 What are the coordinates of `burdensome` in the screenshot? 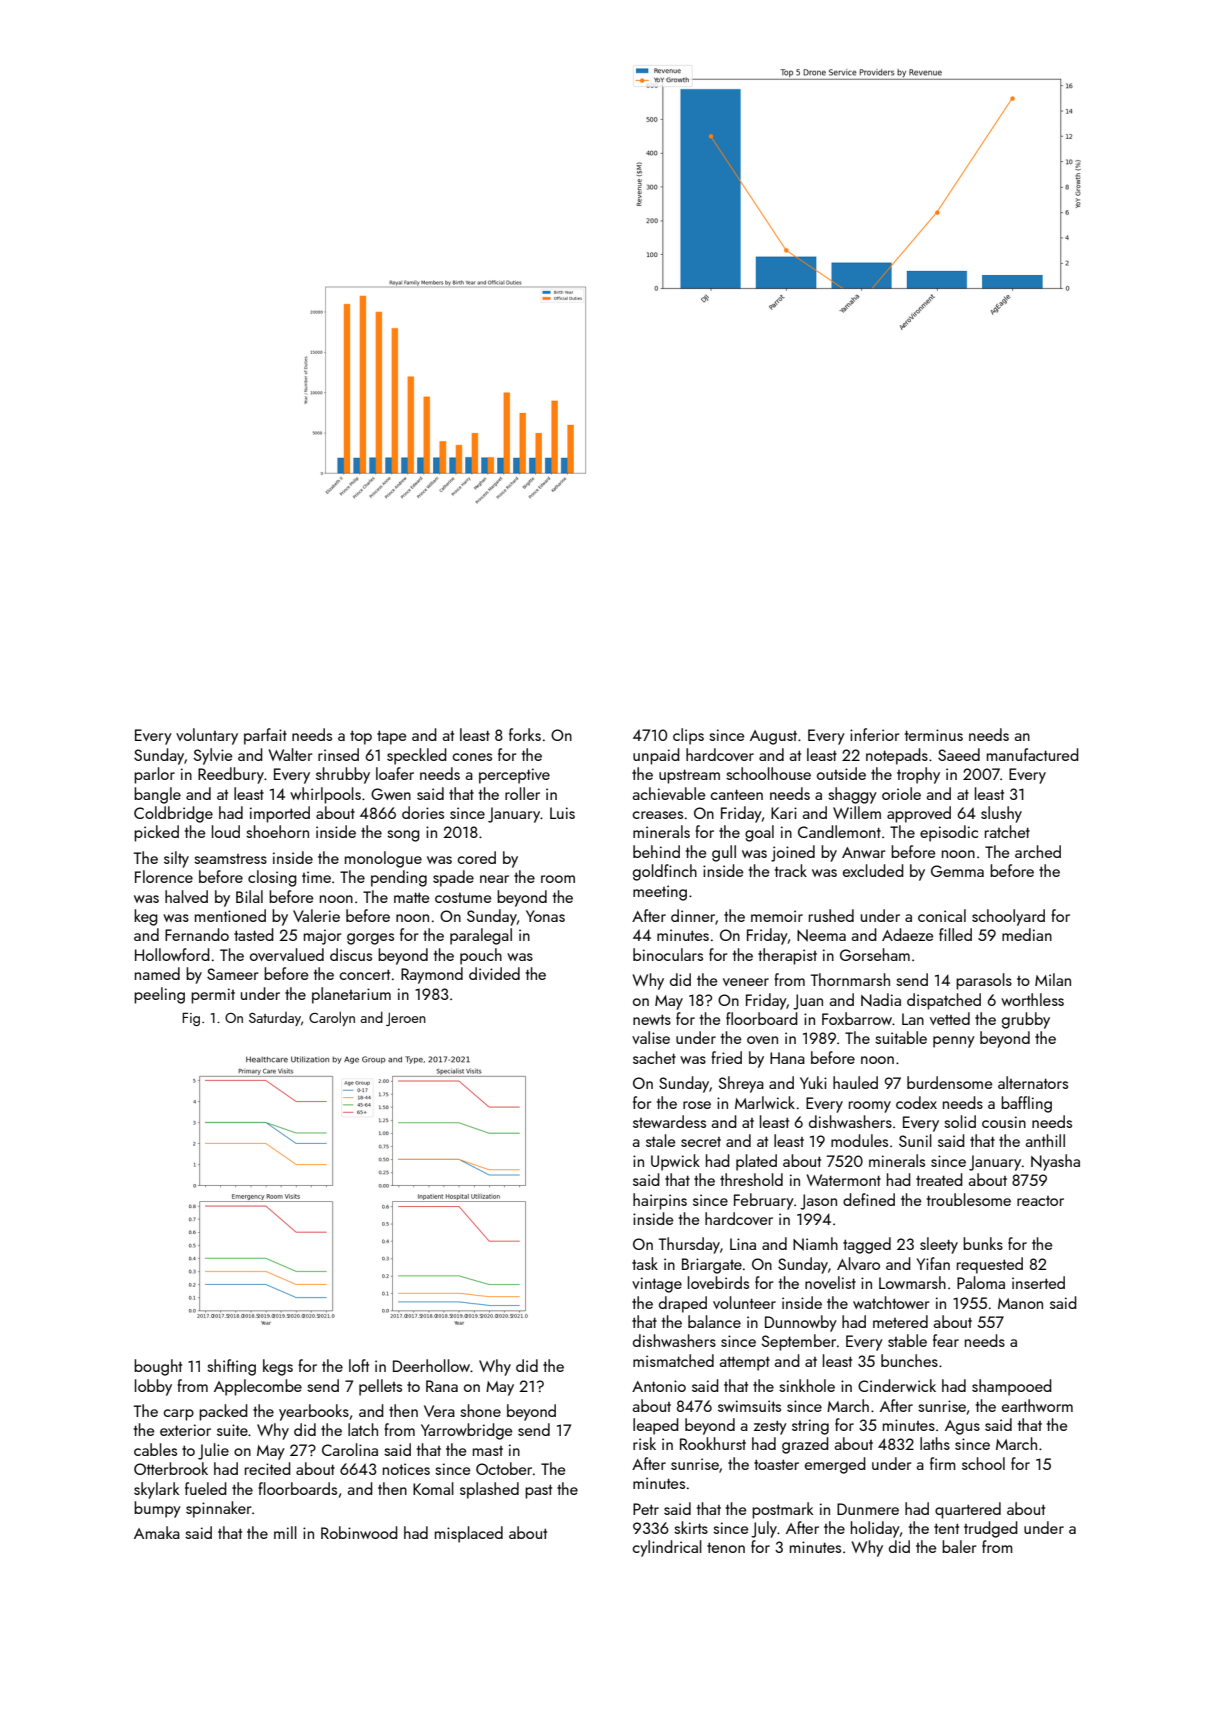 It's located at (949, 1082).
